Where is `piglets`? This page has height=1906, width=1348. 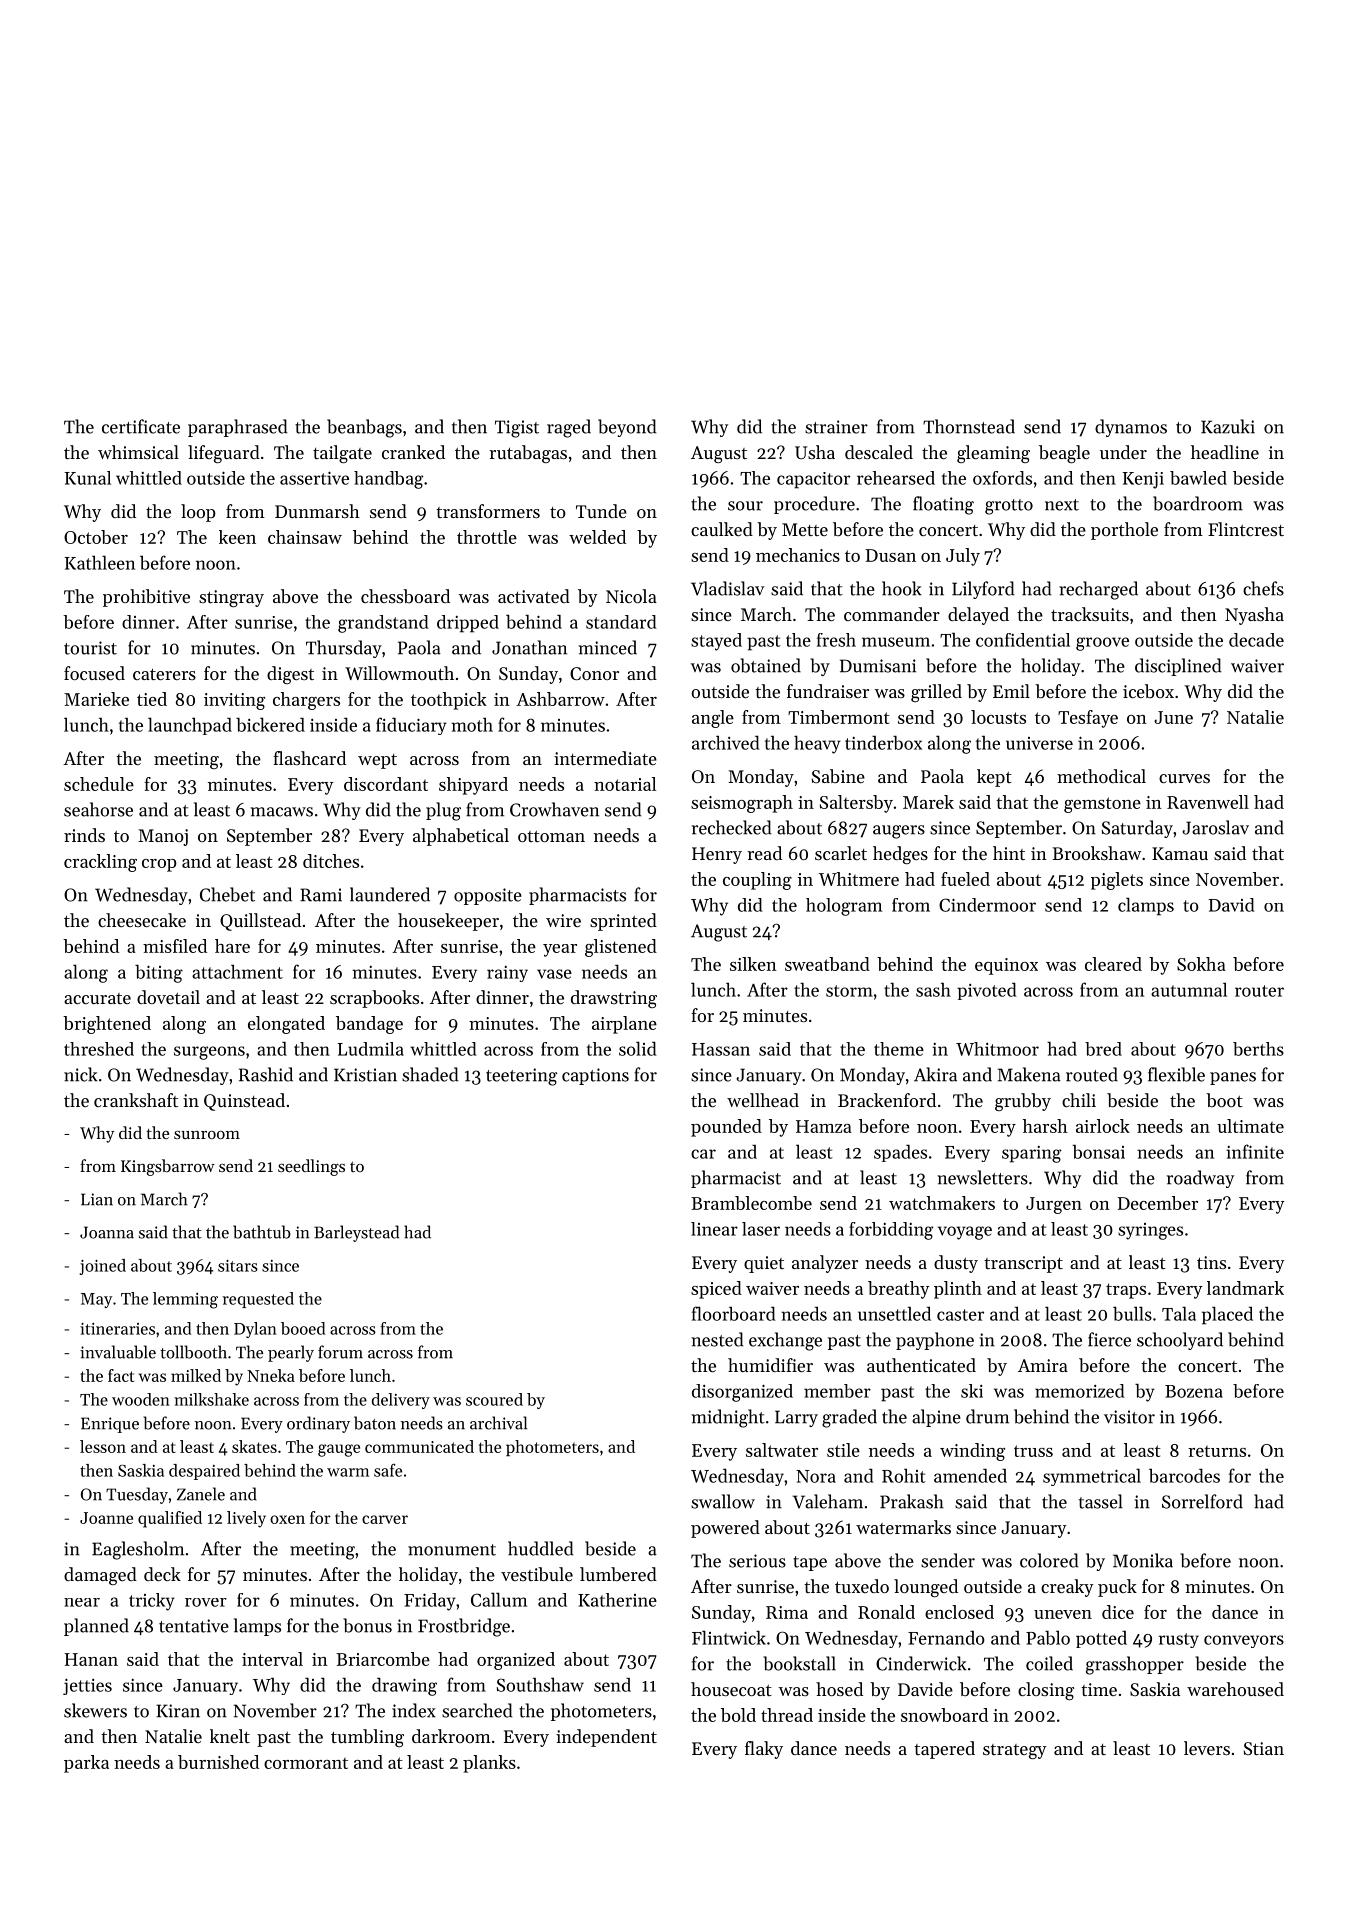
piglets is located at coordinates (1117, 881).
